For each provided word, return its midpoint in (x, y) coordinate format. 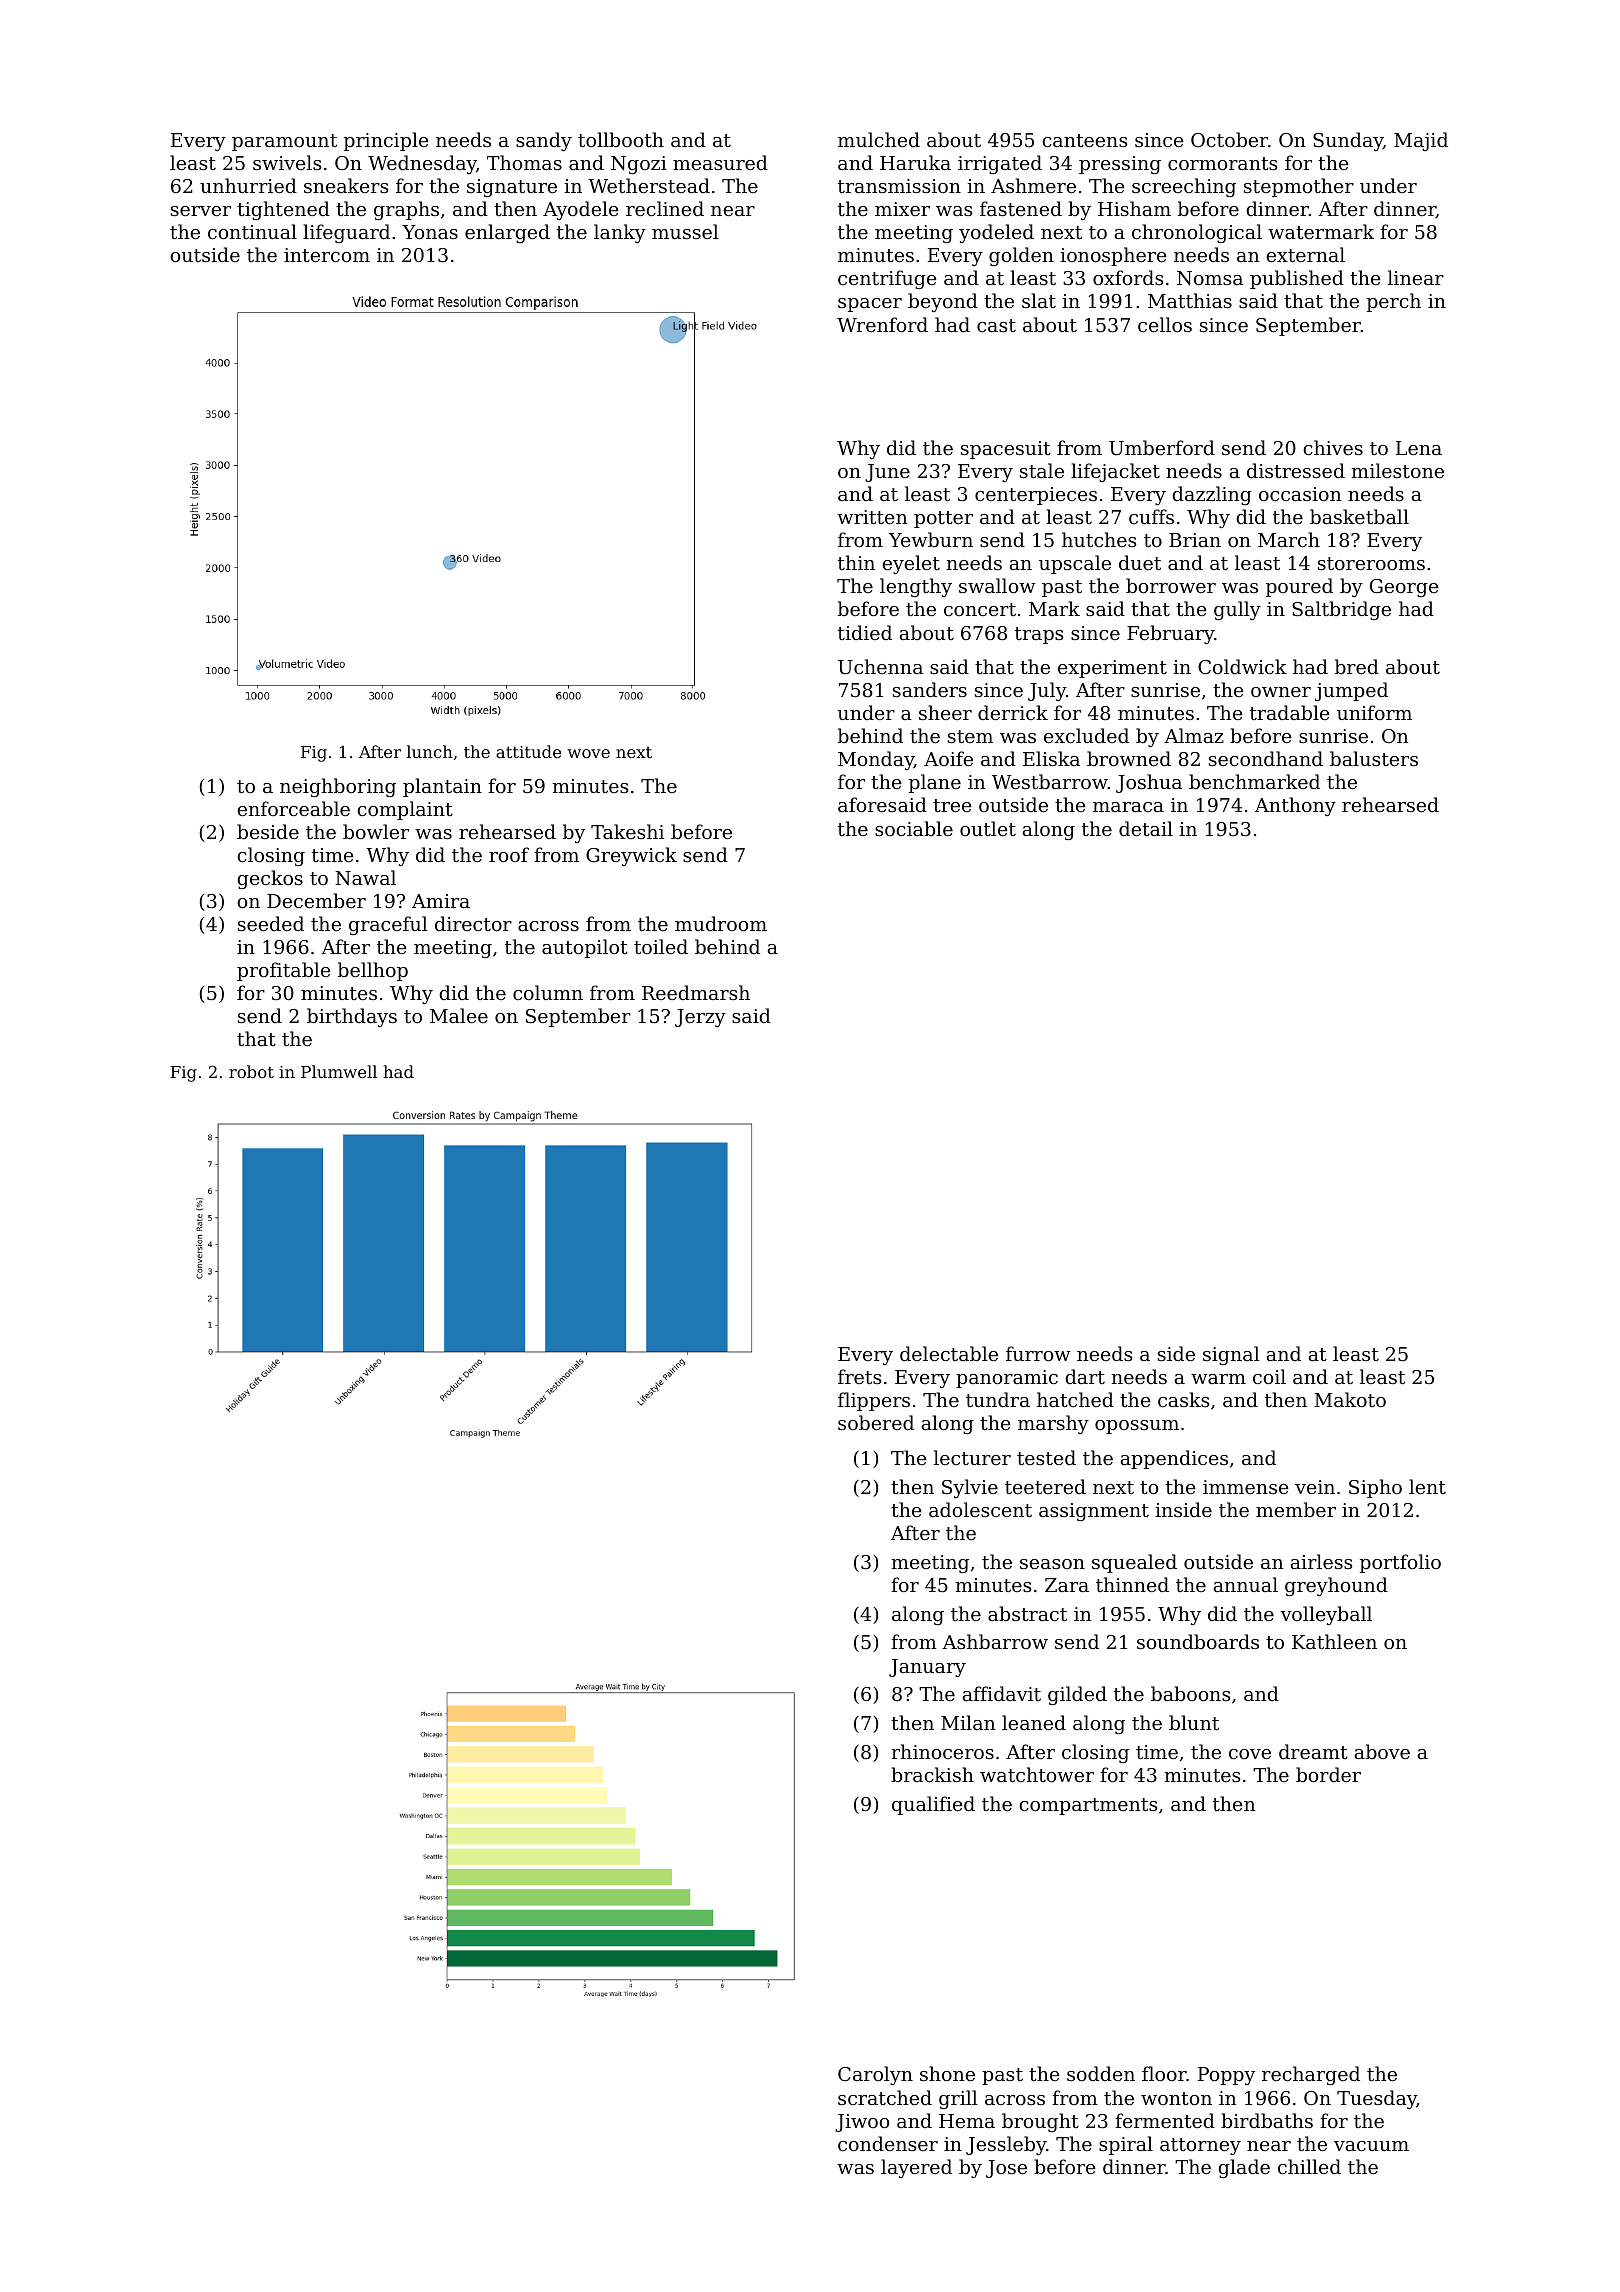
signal (1231, 1355)
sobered (876, 1422)
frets (860, 1376)
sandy (544, 141)
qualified (933, 1805)
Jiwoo (862, 2123)
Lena (1419, 448)
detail (1146, 828)
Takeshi (627, 831)
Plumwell (339, 1071)
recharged (1311, 2075)
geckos (270, 879)
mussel (685, 231)
